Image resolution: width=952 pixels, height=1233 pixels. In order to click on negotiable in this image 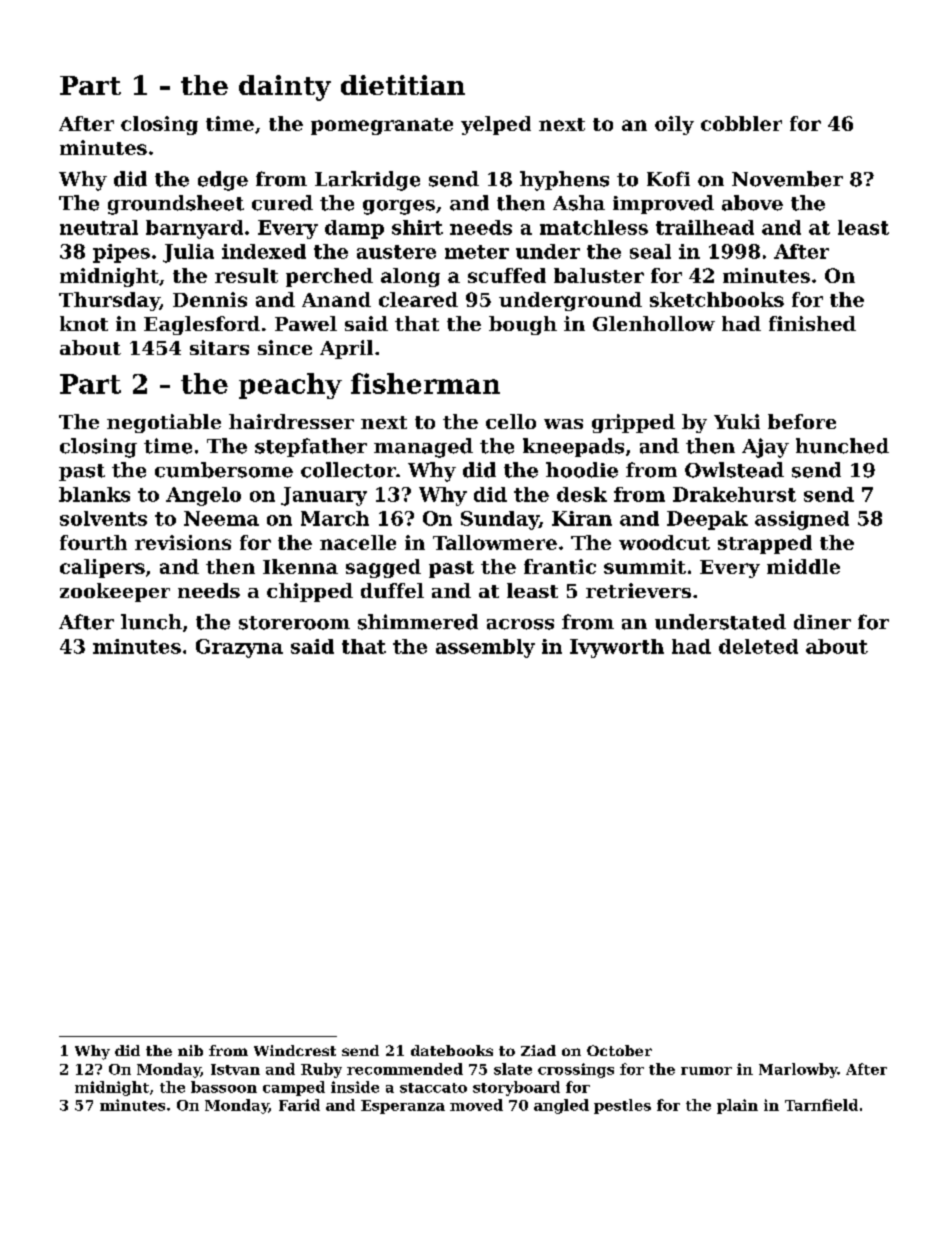, I will do `click(164, 423)`.
